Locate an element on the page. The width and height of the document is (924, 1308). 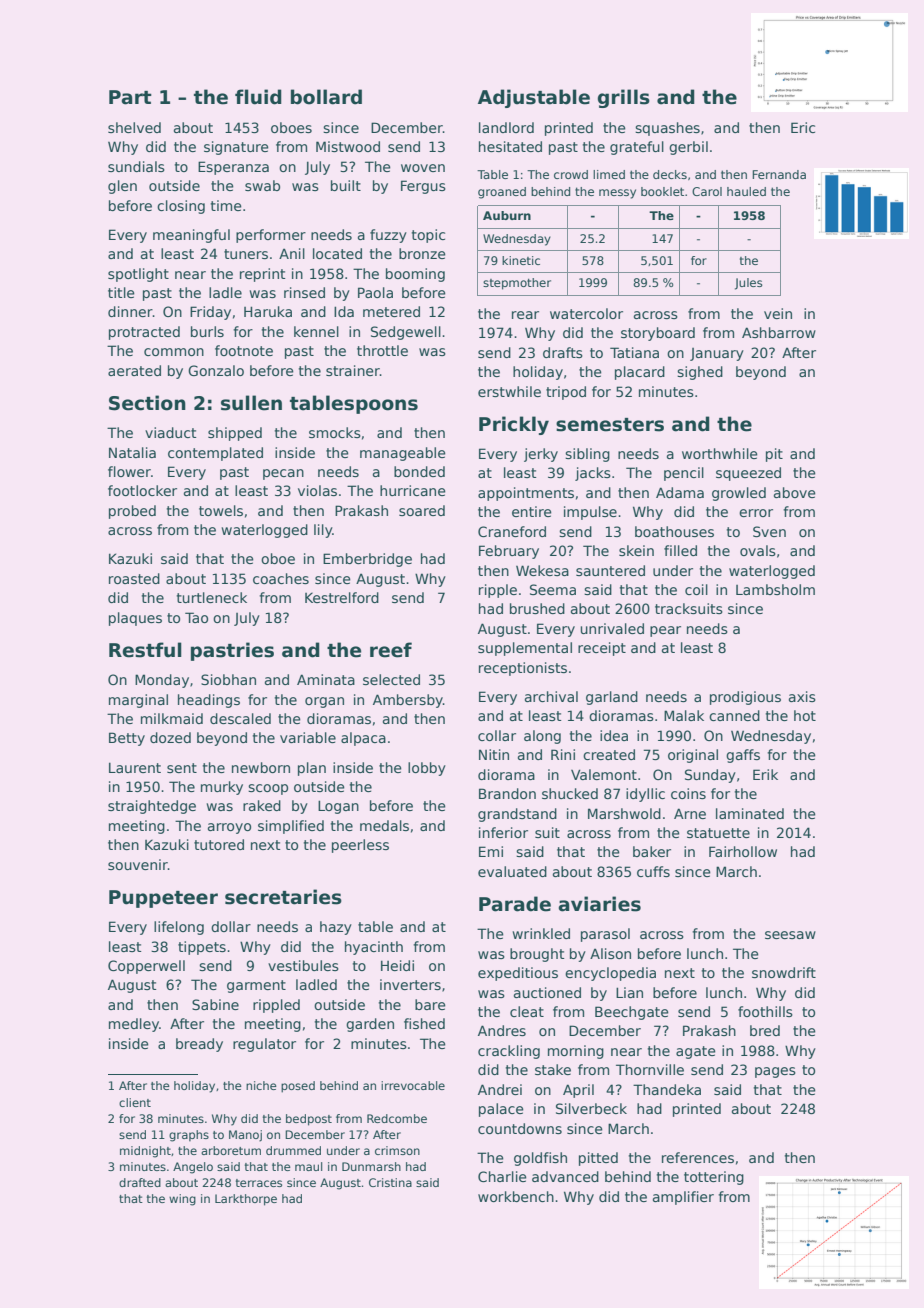
medley is located at coordinates (134, 1025).
